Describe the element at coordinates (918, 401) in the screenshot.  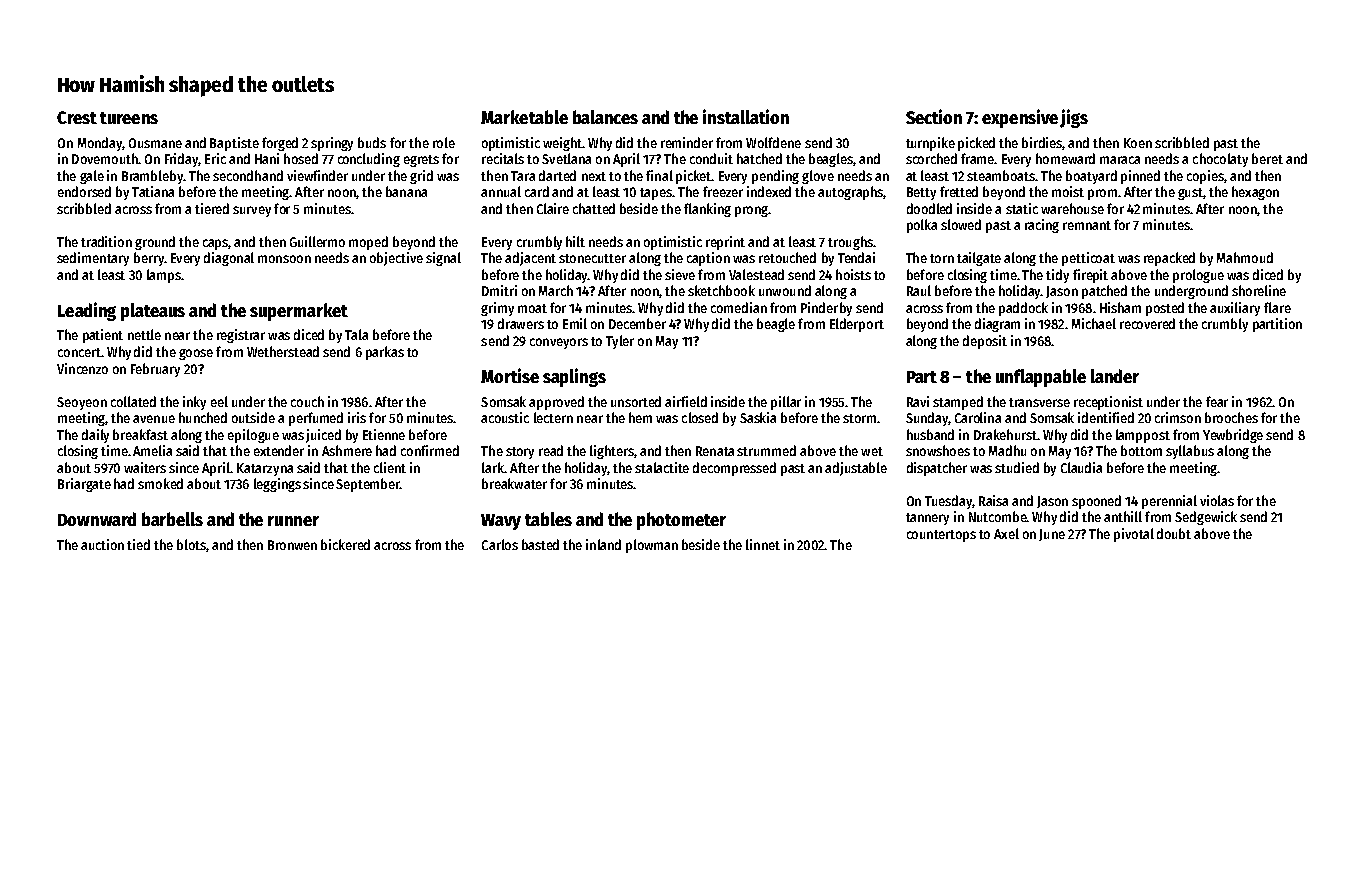
I see `Ravi` at that location.
